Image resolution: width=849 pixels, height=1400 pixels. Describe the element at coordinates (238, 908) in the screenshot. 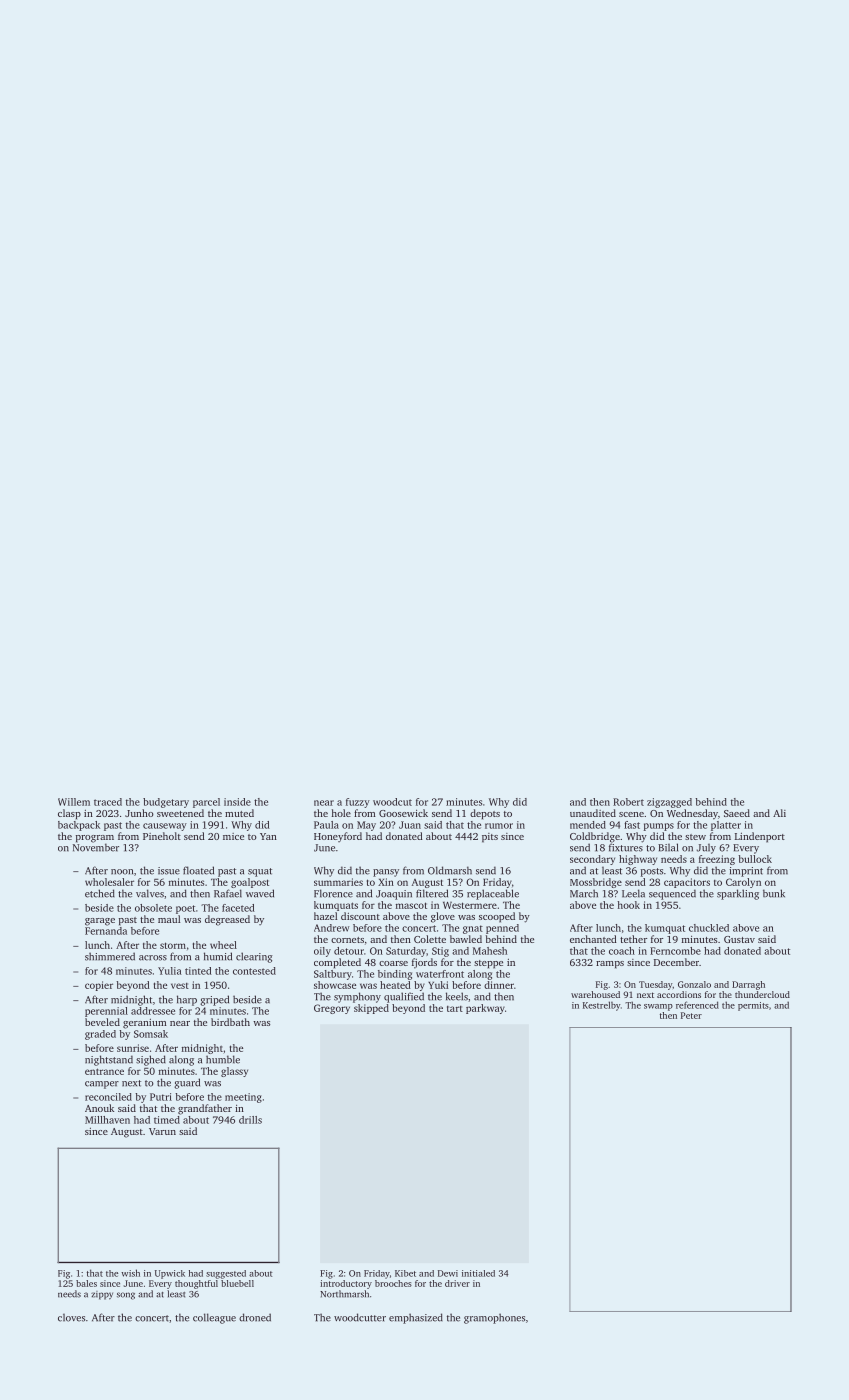

I see `faceted` at that location.
